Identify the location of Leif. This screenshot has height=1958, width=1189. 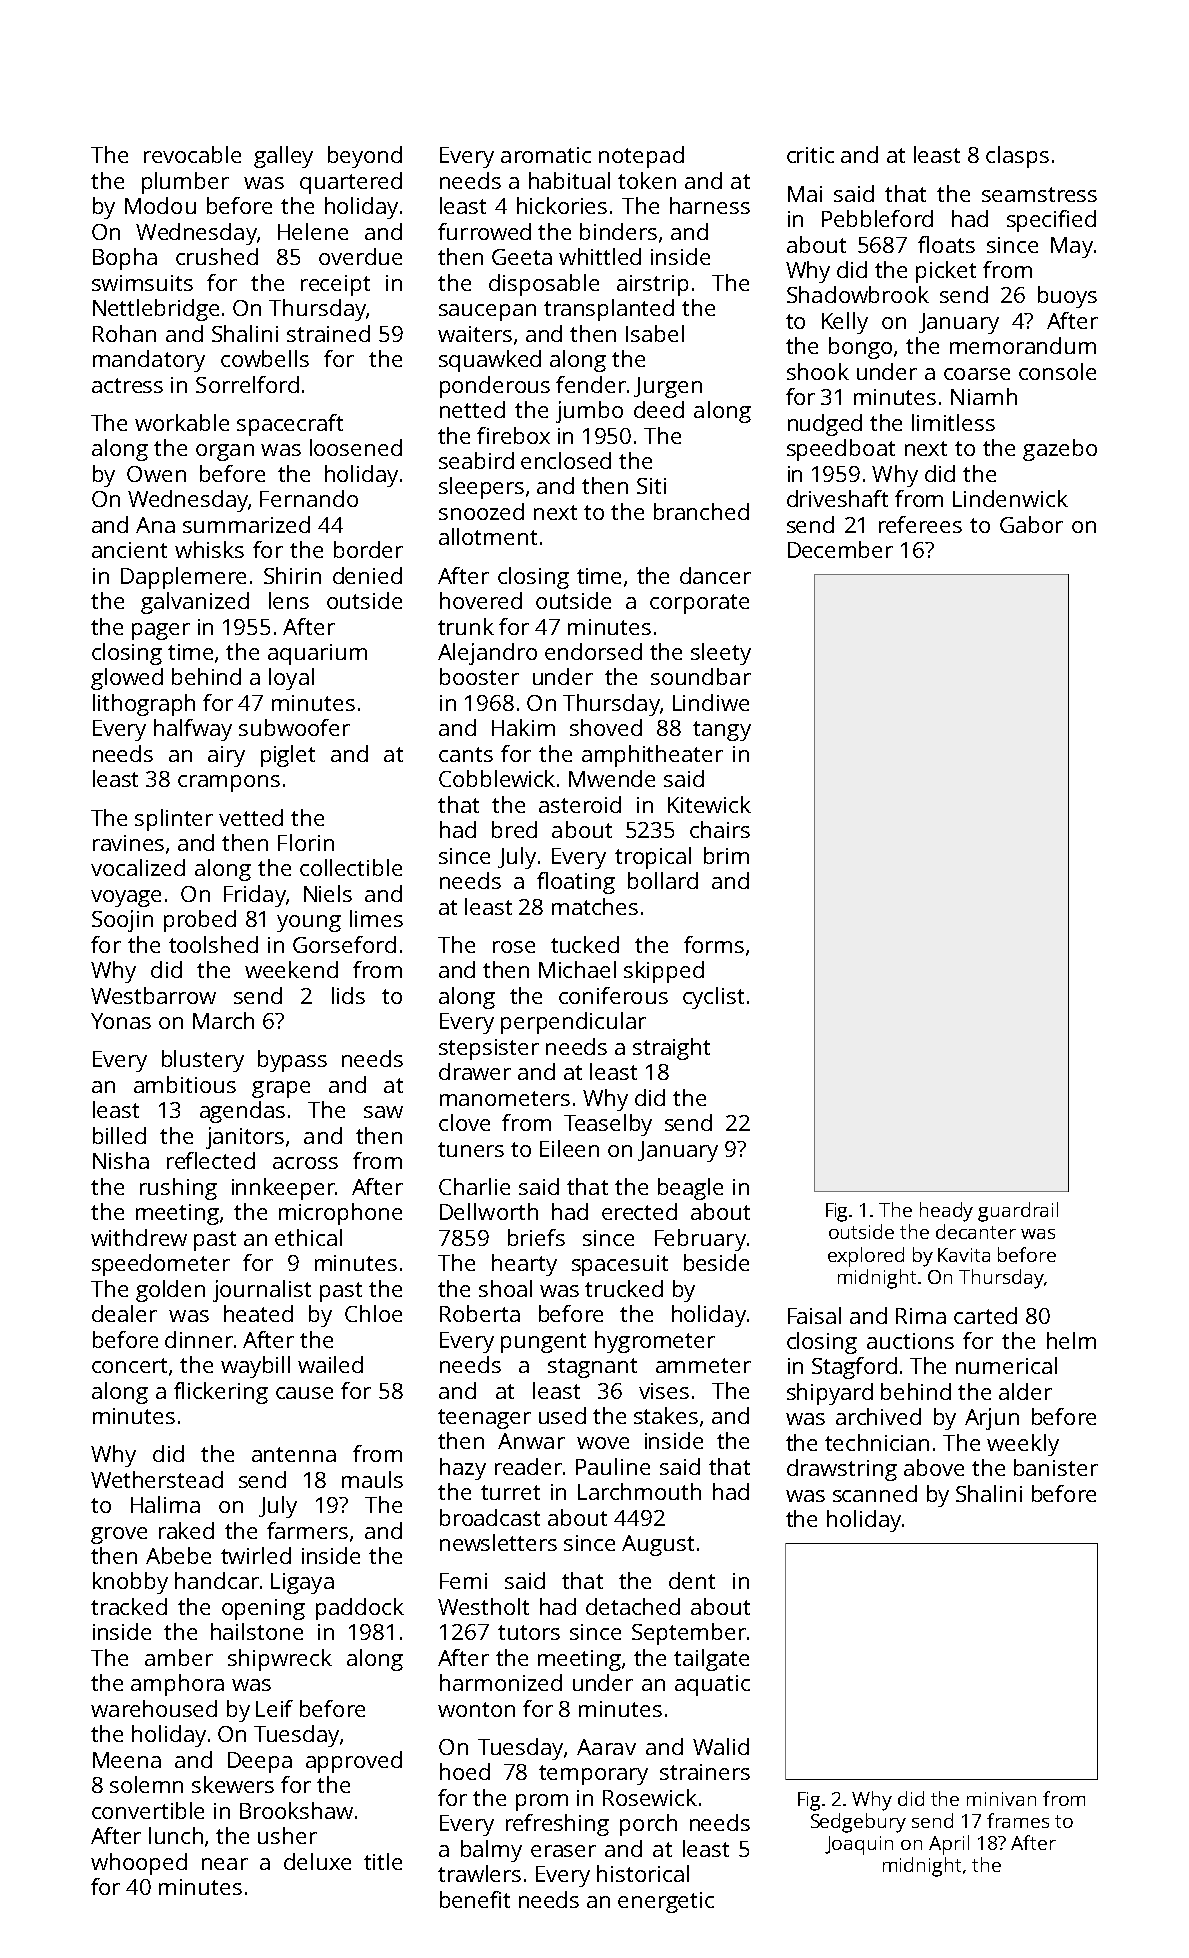
(274, 1708).
